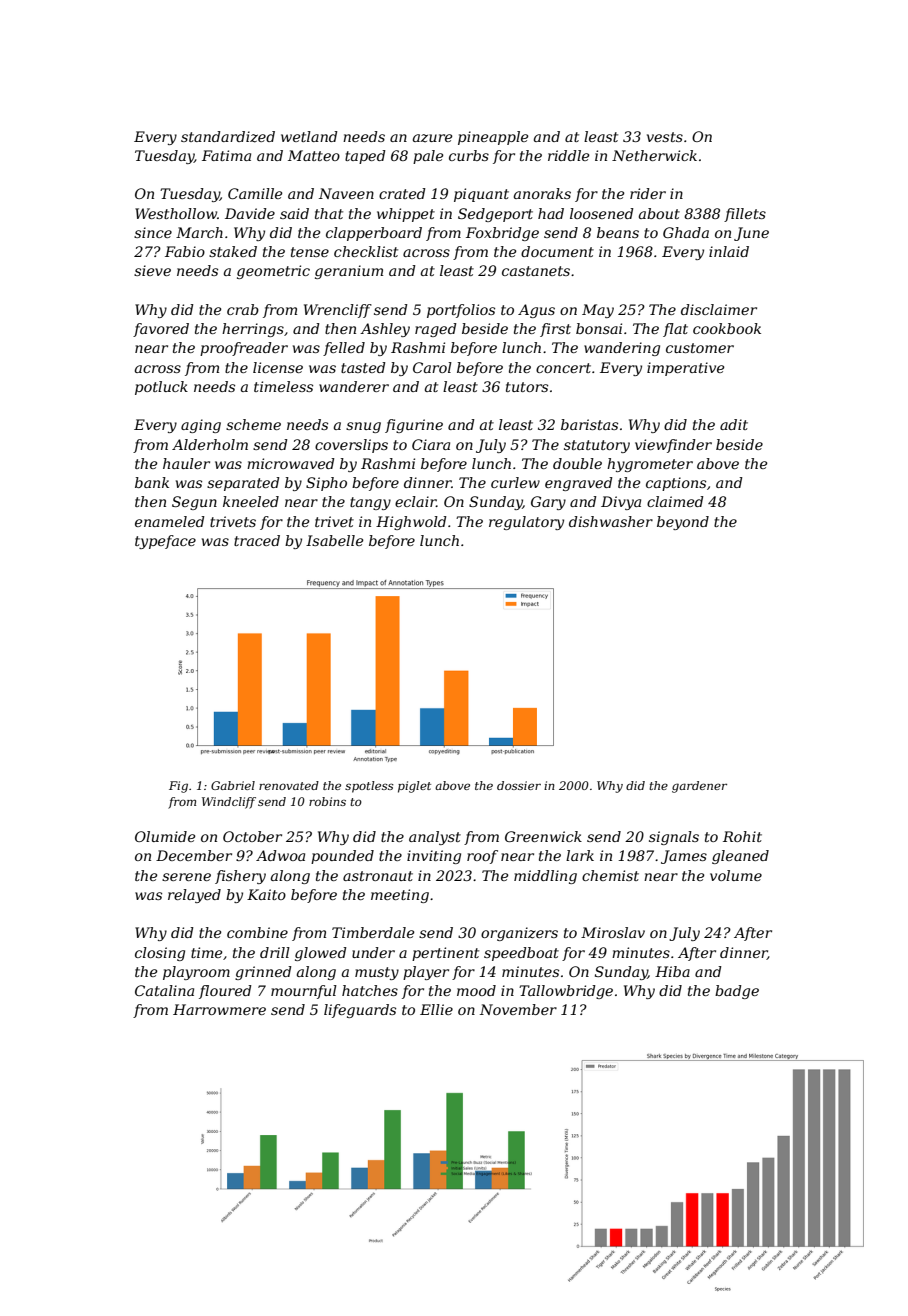 This screenshot has width=908, height=1316. What do you see at coordinates (579, 484) in the screenshot?
I see `engraved` at bounding box center [579, 484].
